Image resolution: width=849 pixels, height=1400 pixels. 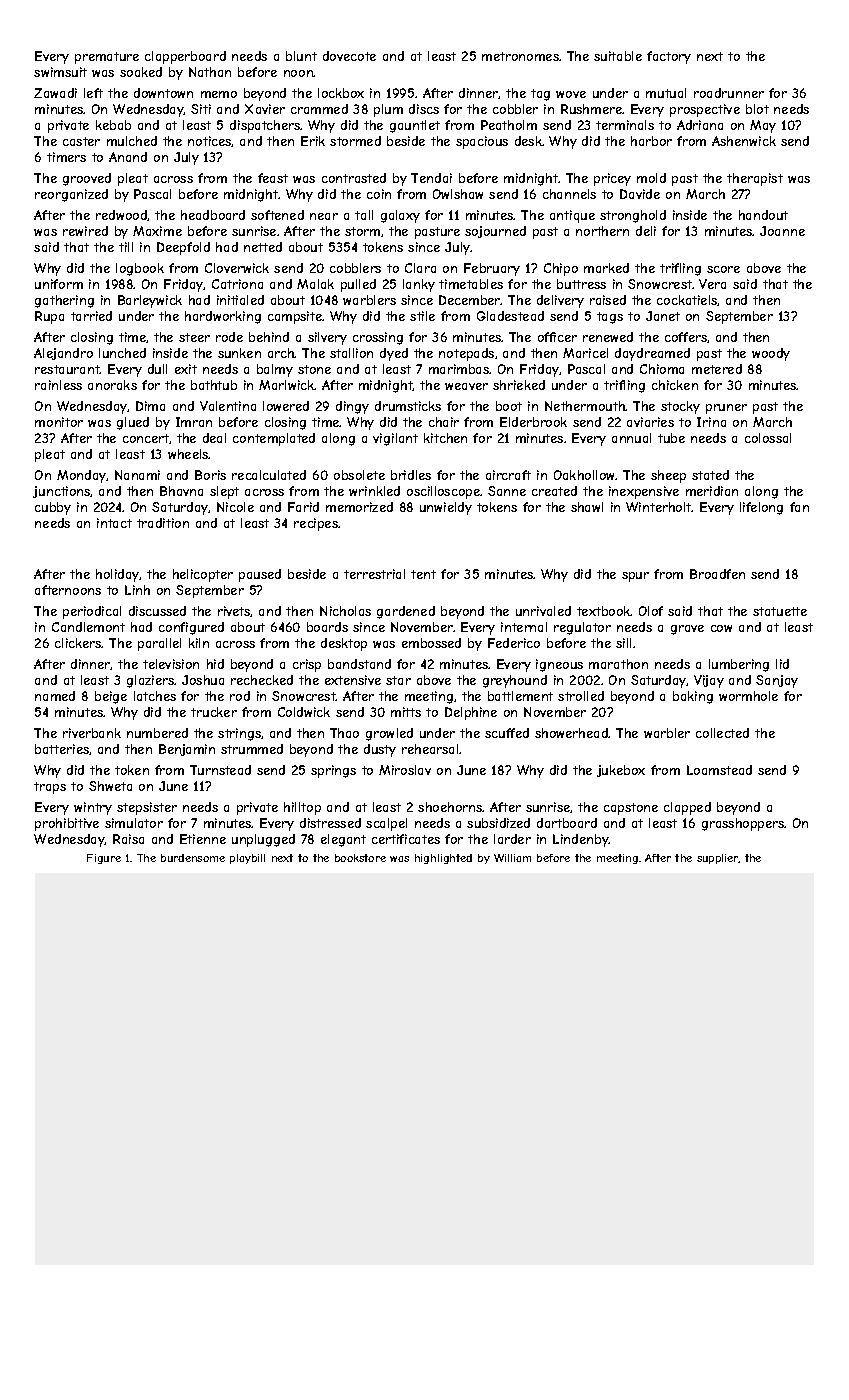 What do you see at coordinates (193, 858) in the image?
I see `burdensome` at bounding box center [193, 858].
